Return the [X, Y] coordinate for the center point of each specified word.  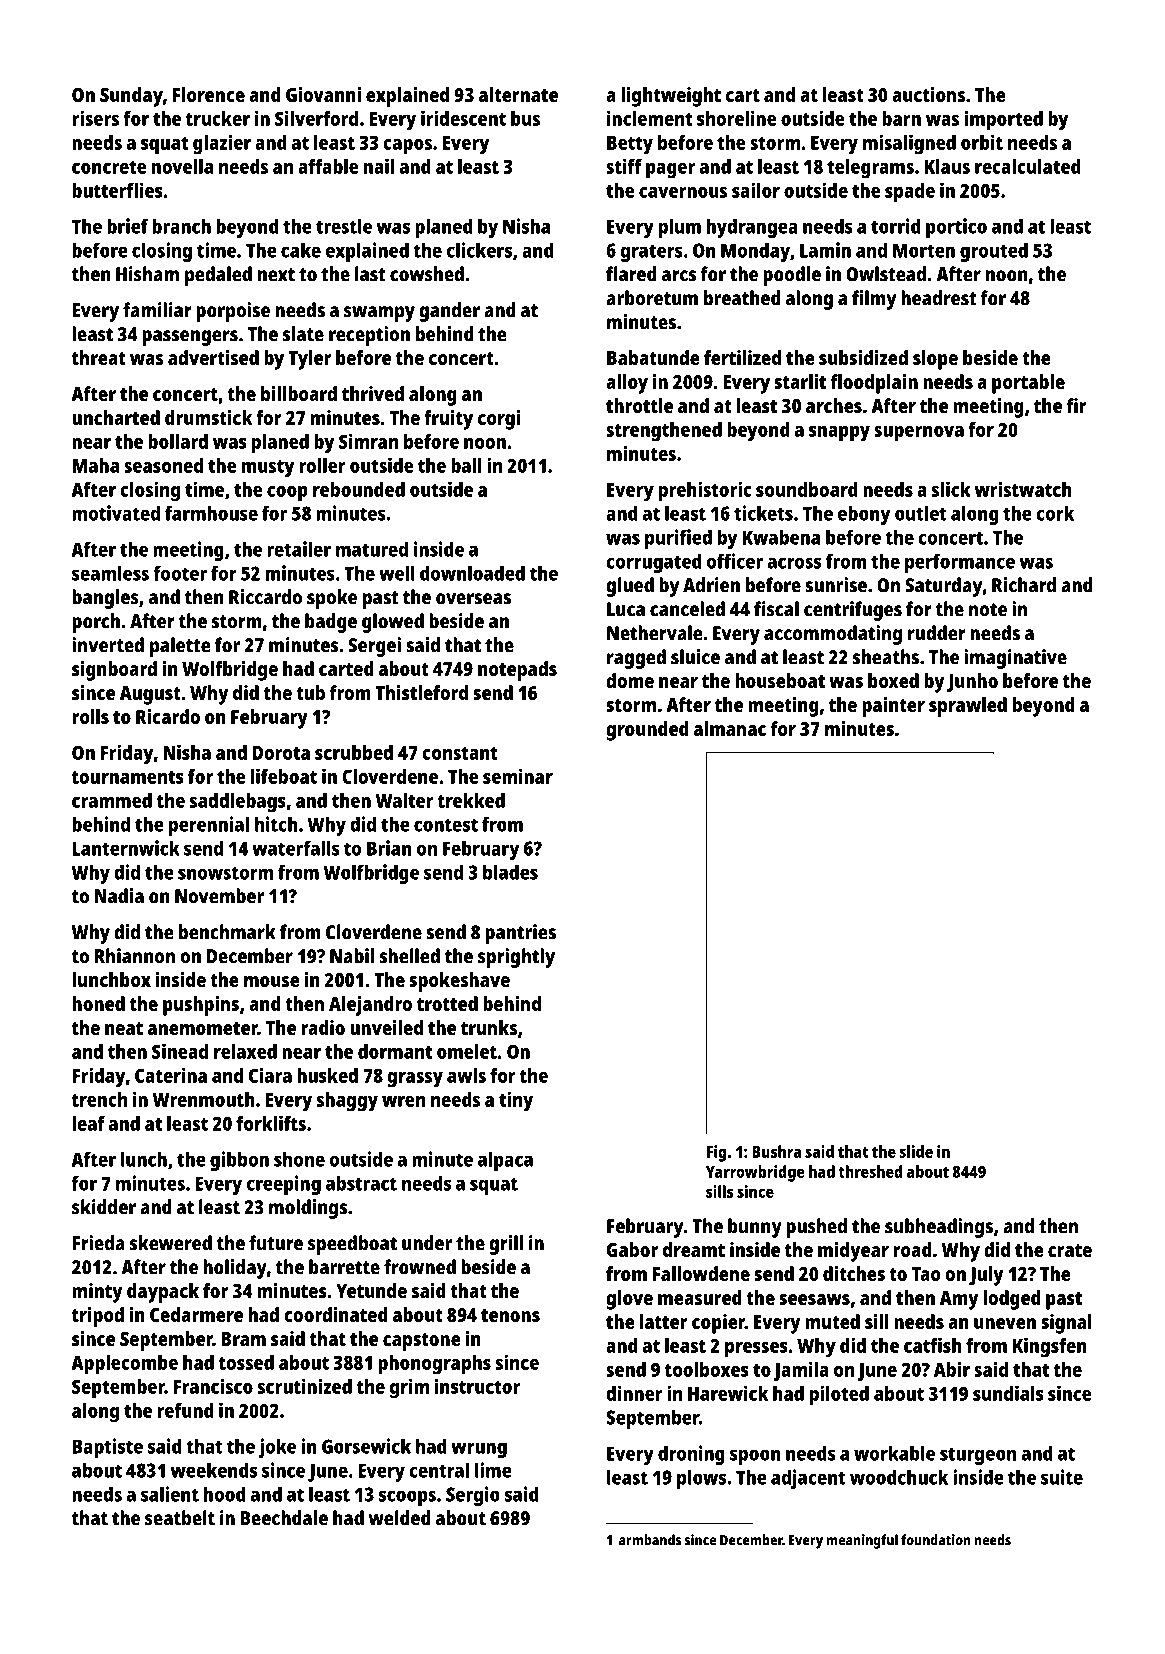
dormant [395, 1051]
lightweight [671, 97]
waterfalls [296, 848]
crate [1070, 1250]
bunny [755, 1228]
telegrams [870, 169]
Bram [243, 1339]
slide [916, 1151]
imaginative [1015, 659]
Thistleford [421, 692]
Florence [209, 94]
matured [372, 549]
